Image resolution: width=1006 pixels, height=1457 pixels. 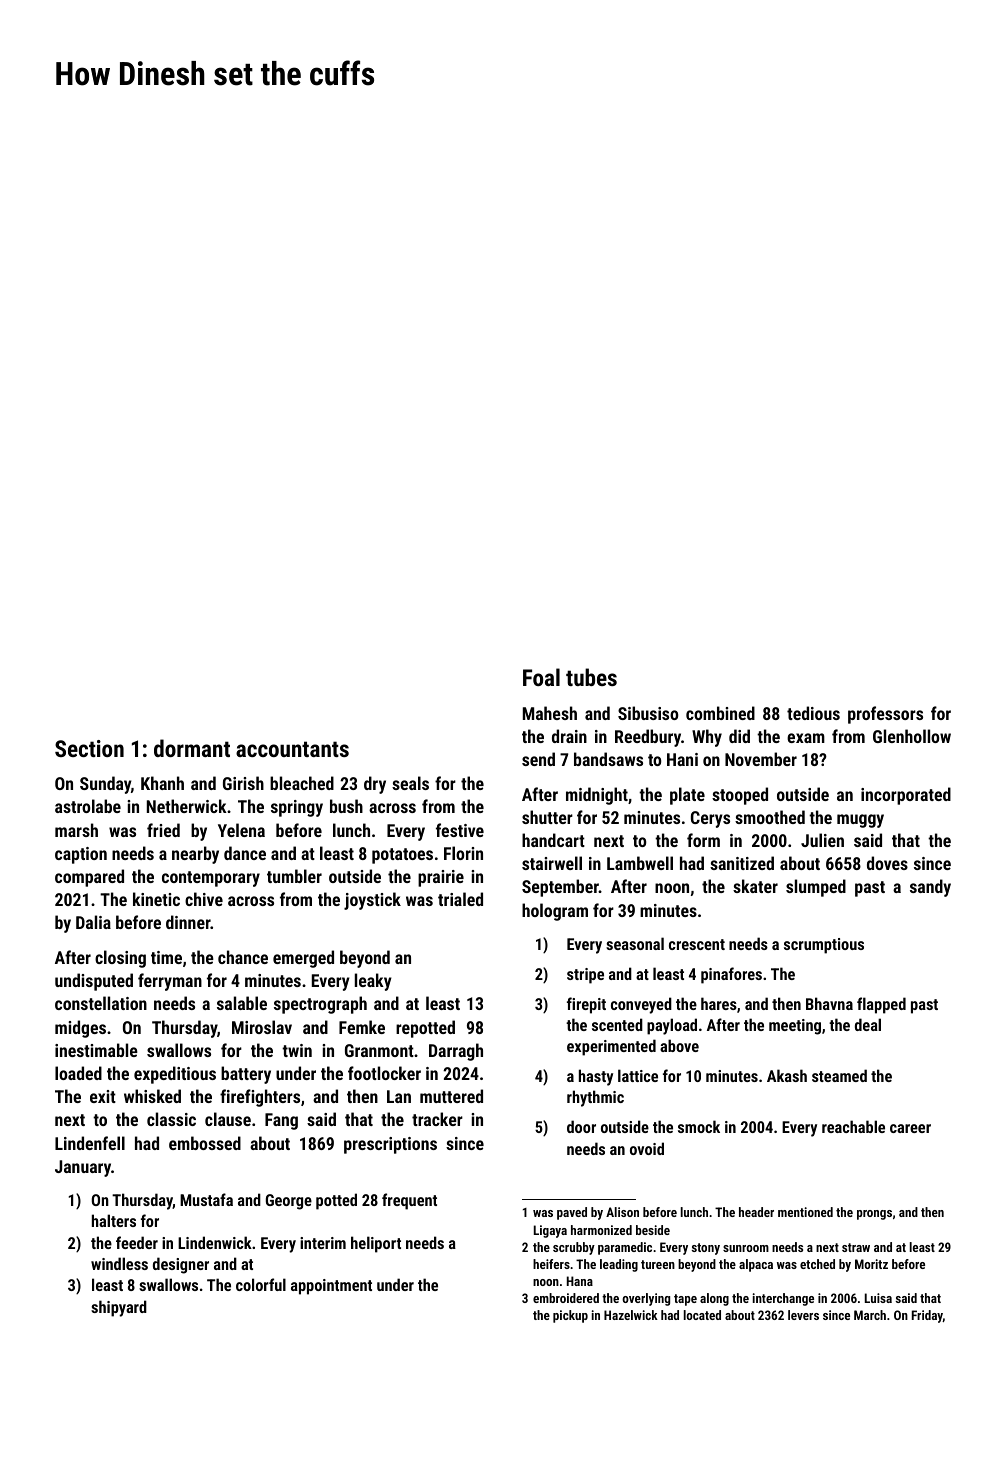 I want to click on handcart, so click(x=553, y=840).
